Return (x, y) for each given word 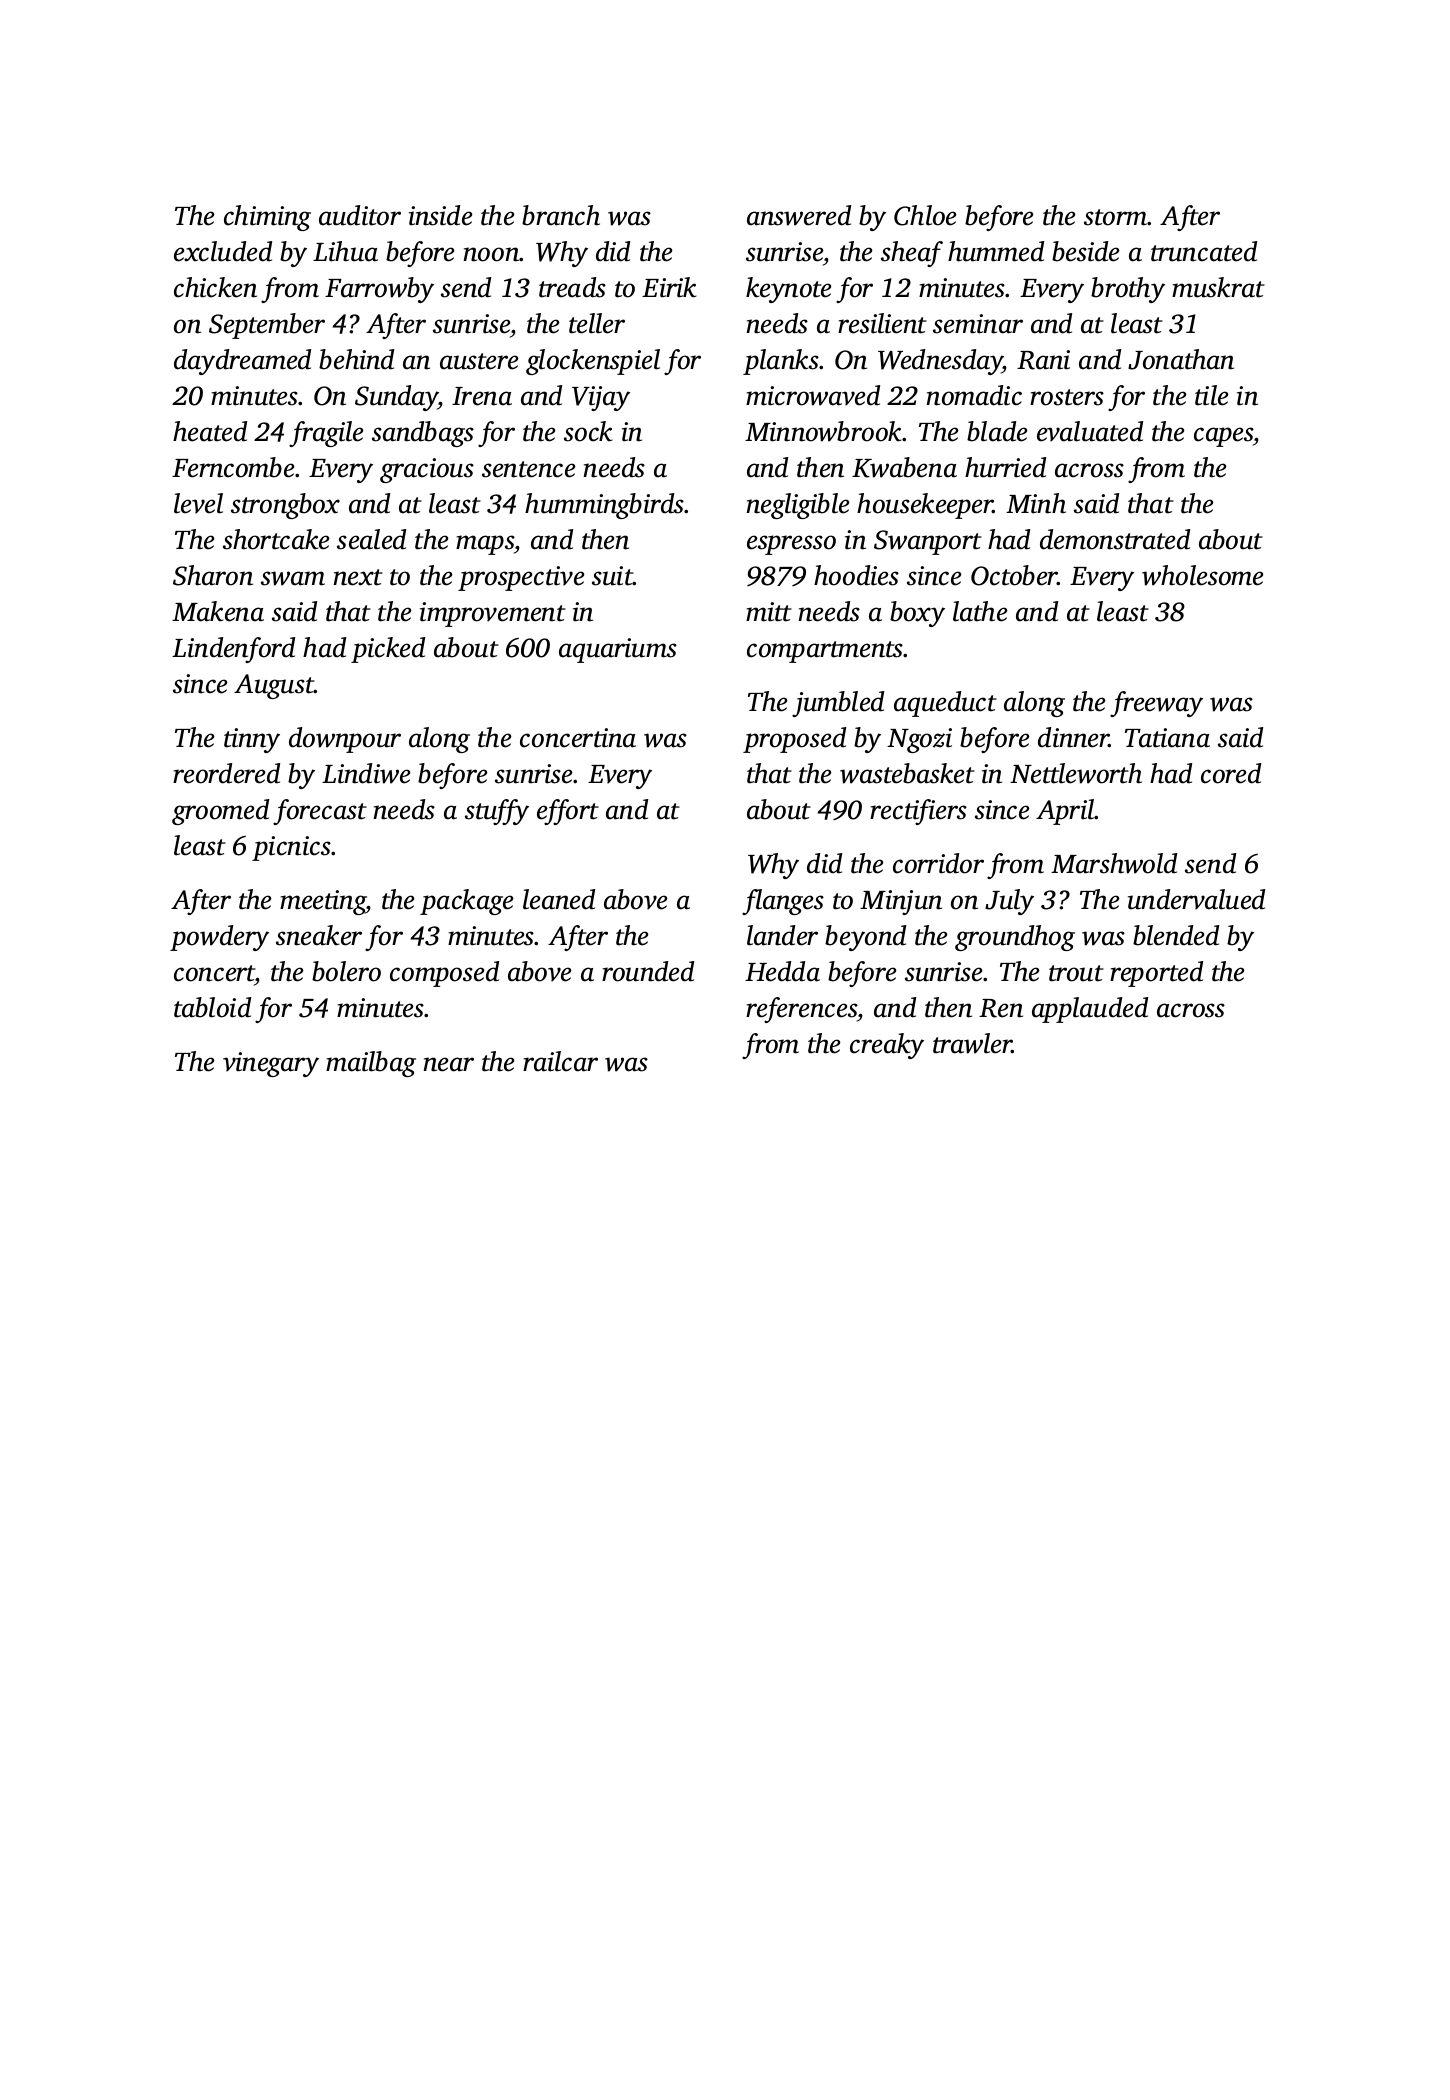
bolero (346, 971)
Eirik (669, 287)
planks (781, 362)
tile (1212, 395)
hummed (996, 251)
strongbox (285, 506)
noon (491, 254)
